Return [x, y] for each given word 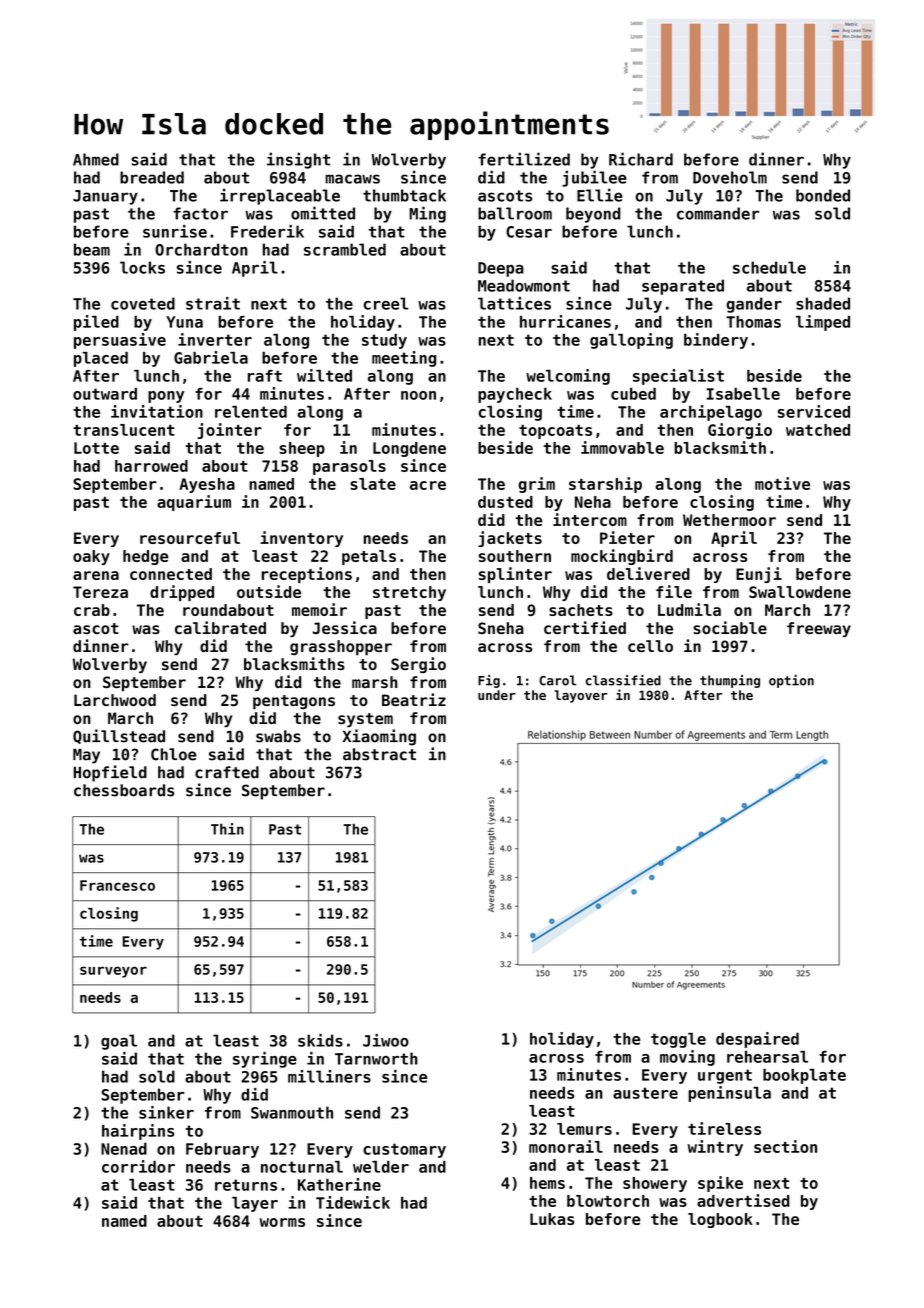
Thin [227, 829]
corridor [138, 1166]
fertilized [524, 159]
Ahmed [96, 159]
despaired [757, 1040]
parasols [349, 467]
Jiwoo [386, 1040]
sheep [302, 449]
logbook [720, 1220]
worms [282, 1222]
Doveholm [730, 177]
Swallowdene [800, 592]
